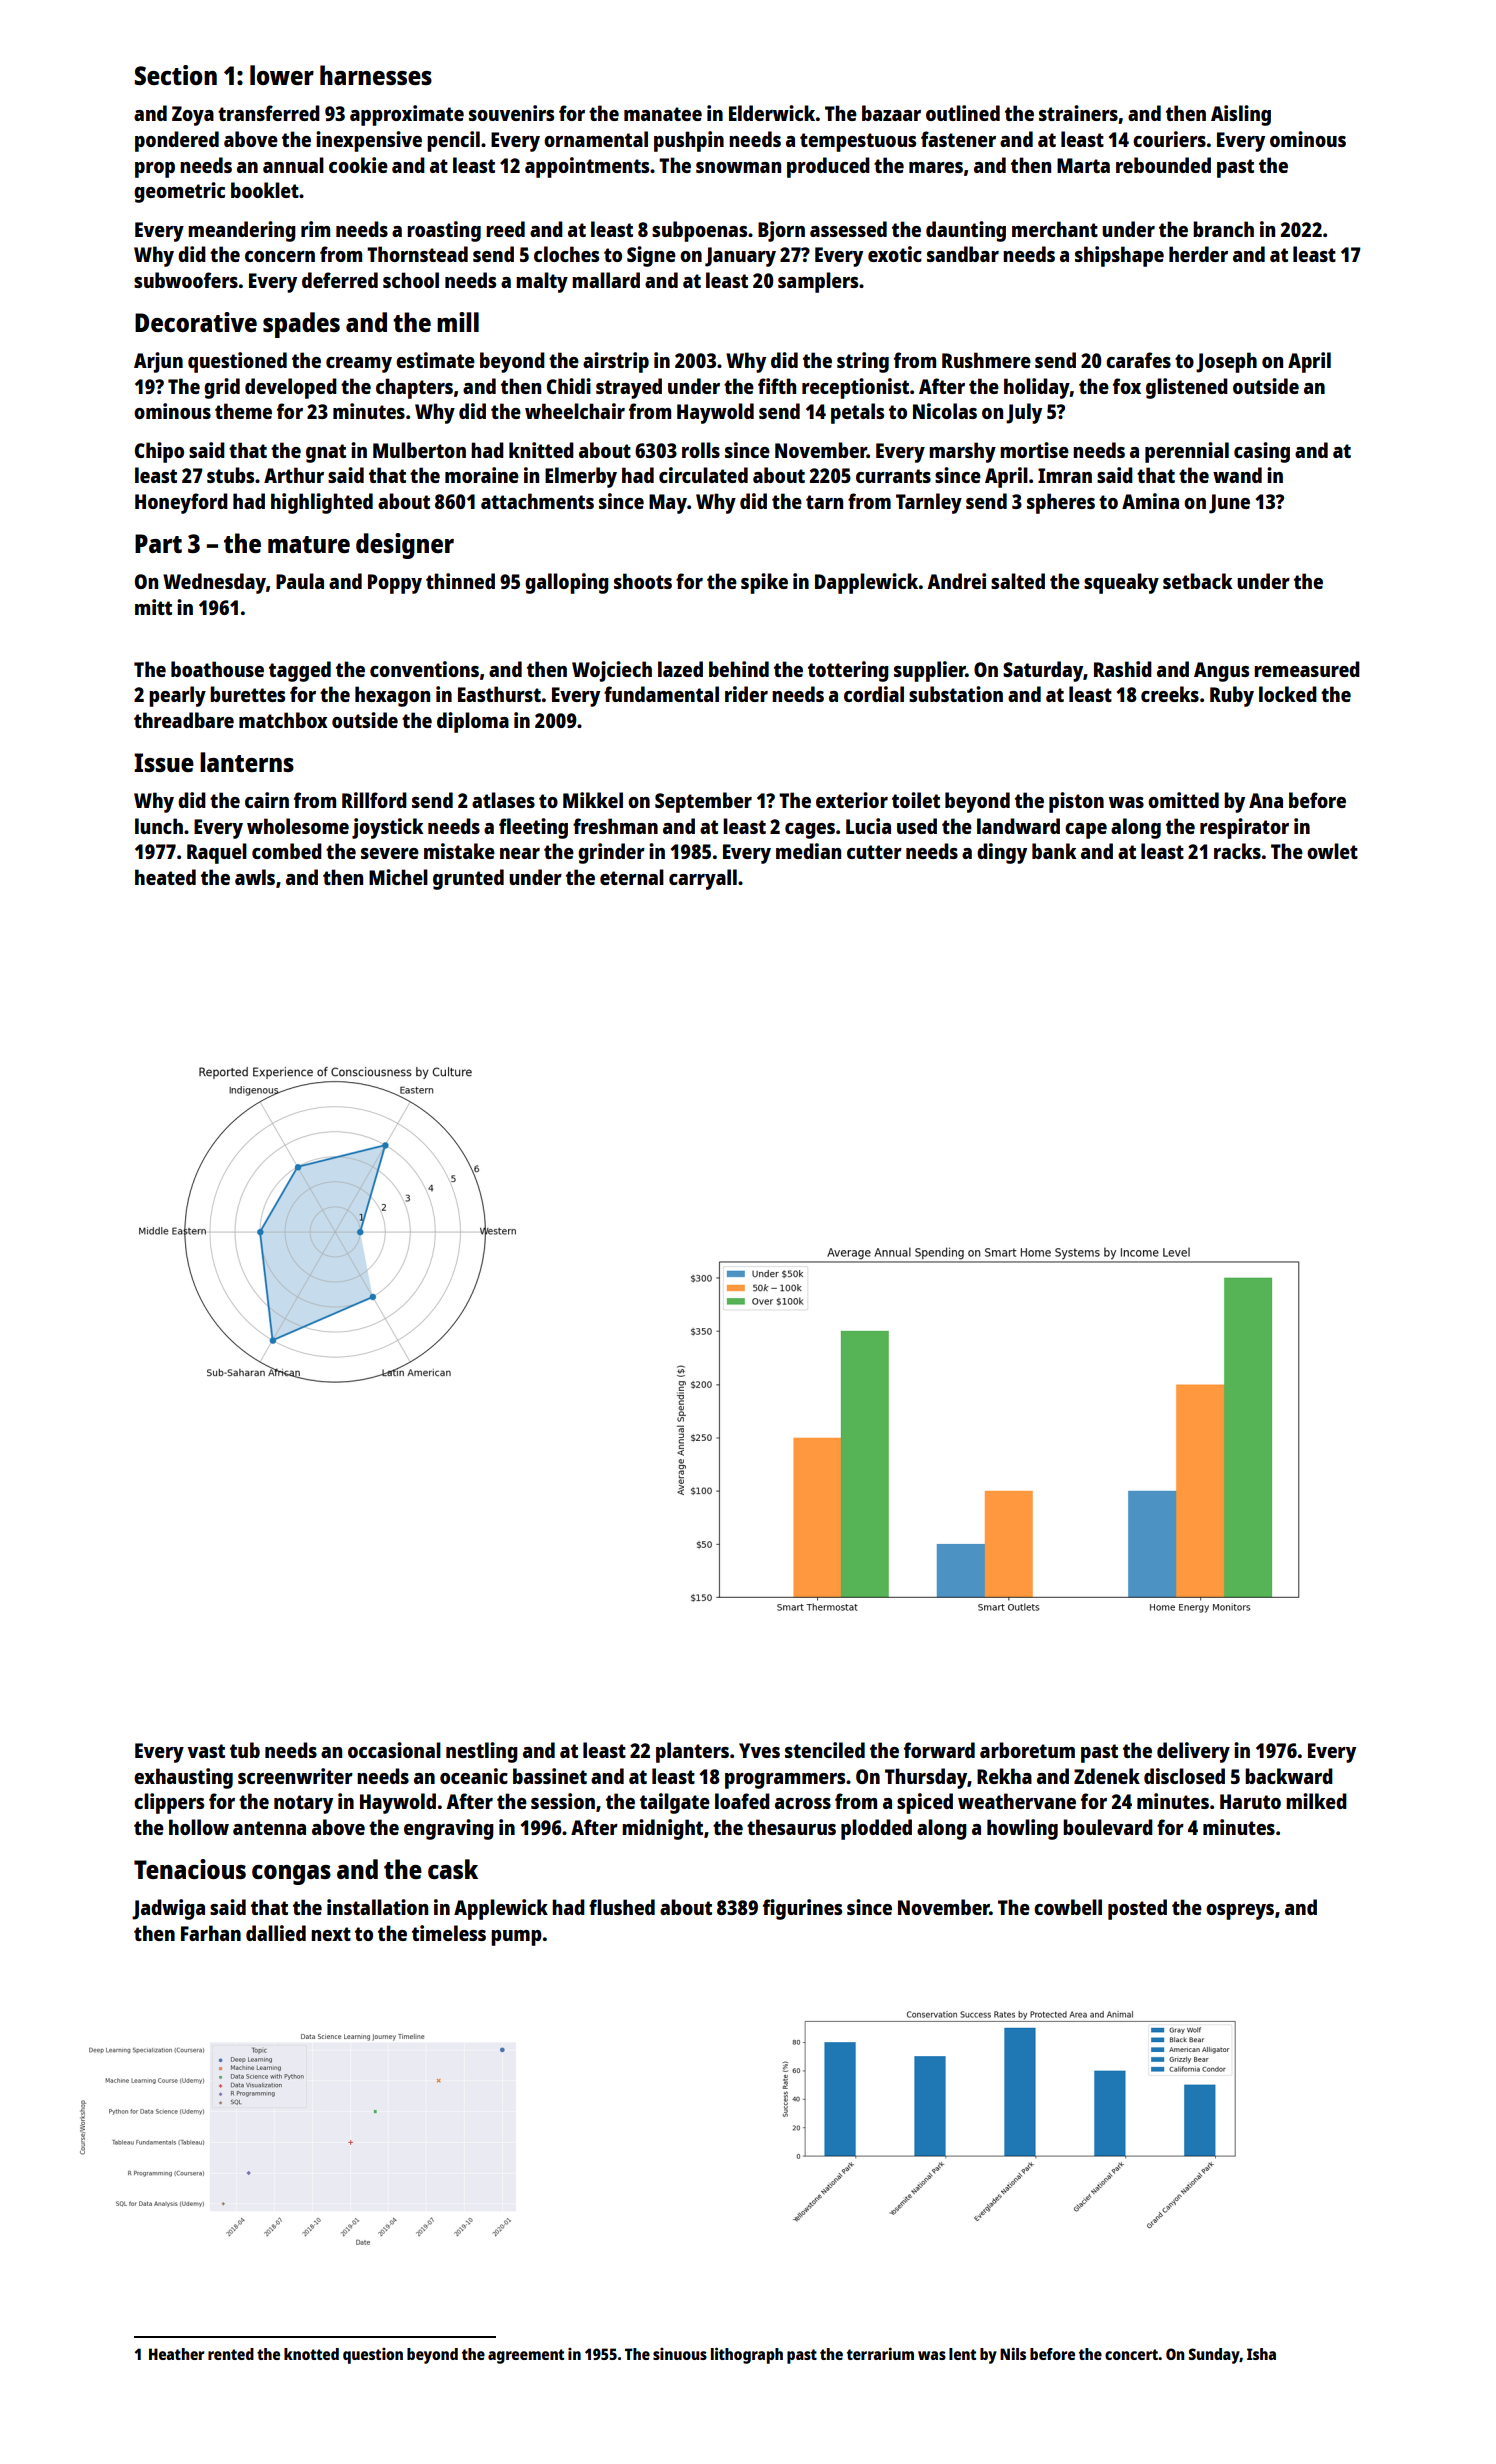  What do you see at coordinates (880, 2353) in the screenshot?
I see `terrarium` at bounding box center [880, 2353].
